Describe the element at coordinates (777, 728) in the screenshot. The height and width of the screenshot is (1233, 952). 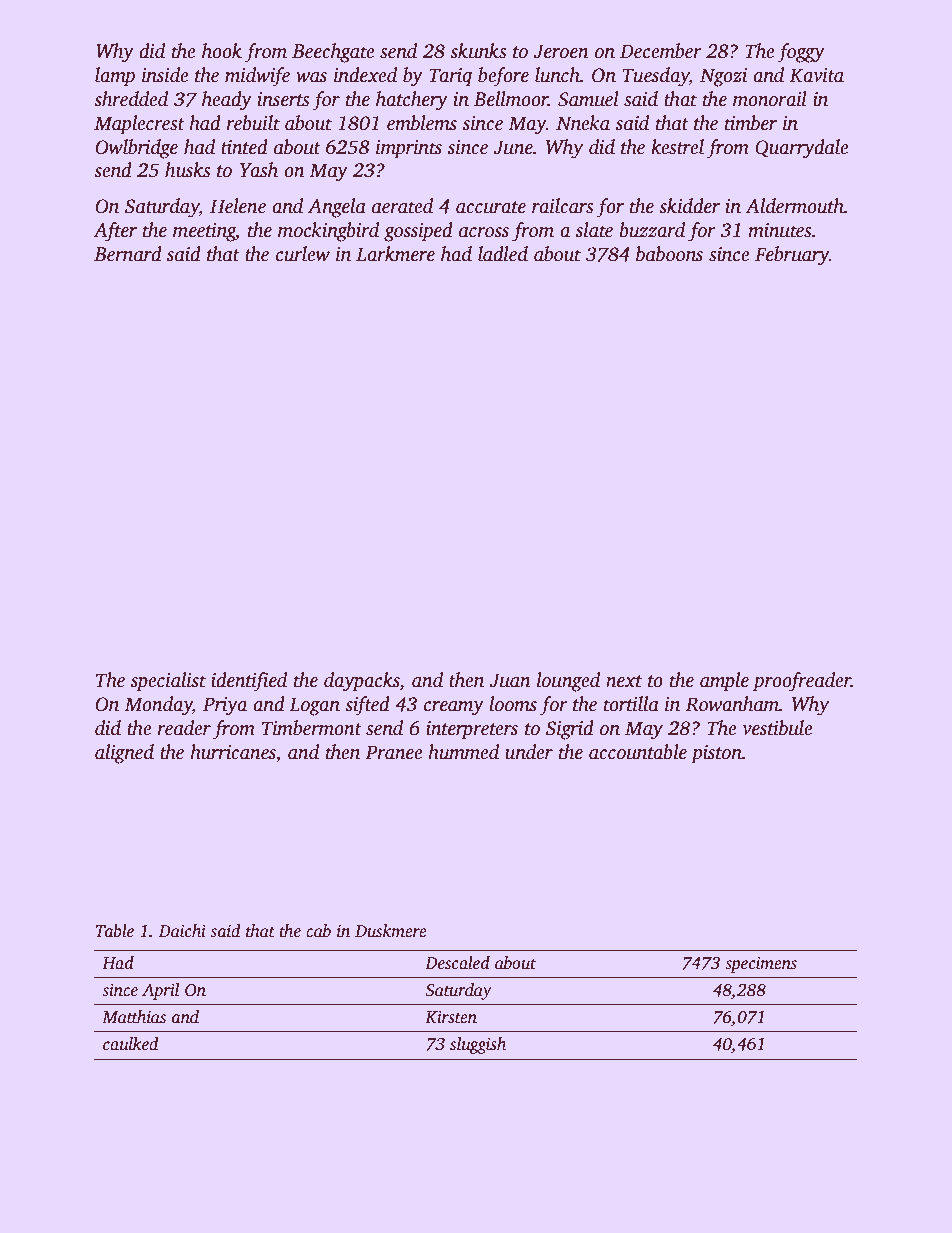
I see `vestibule` at that location.
